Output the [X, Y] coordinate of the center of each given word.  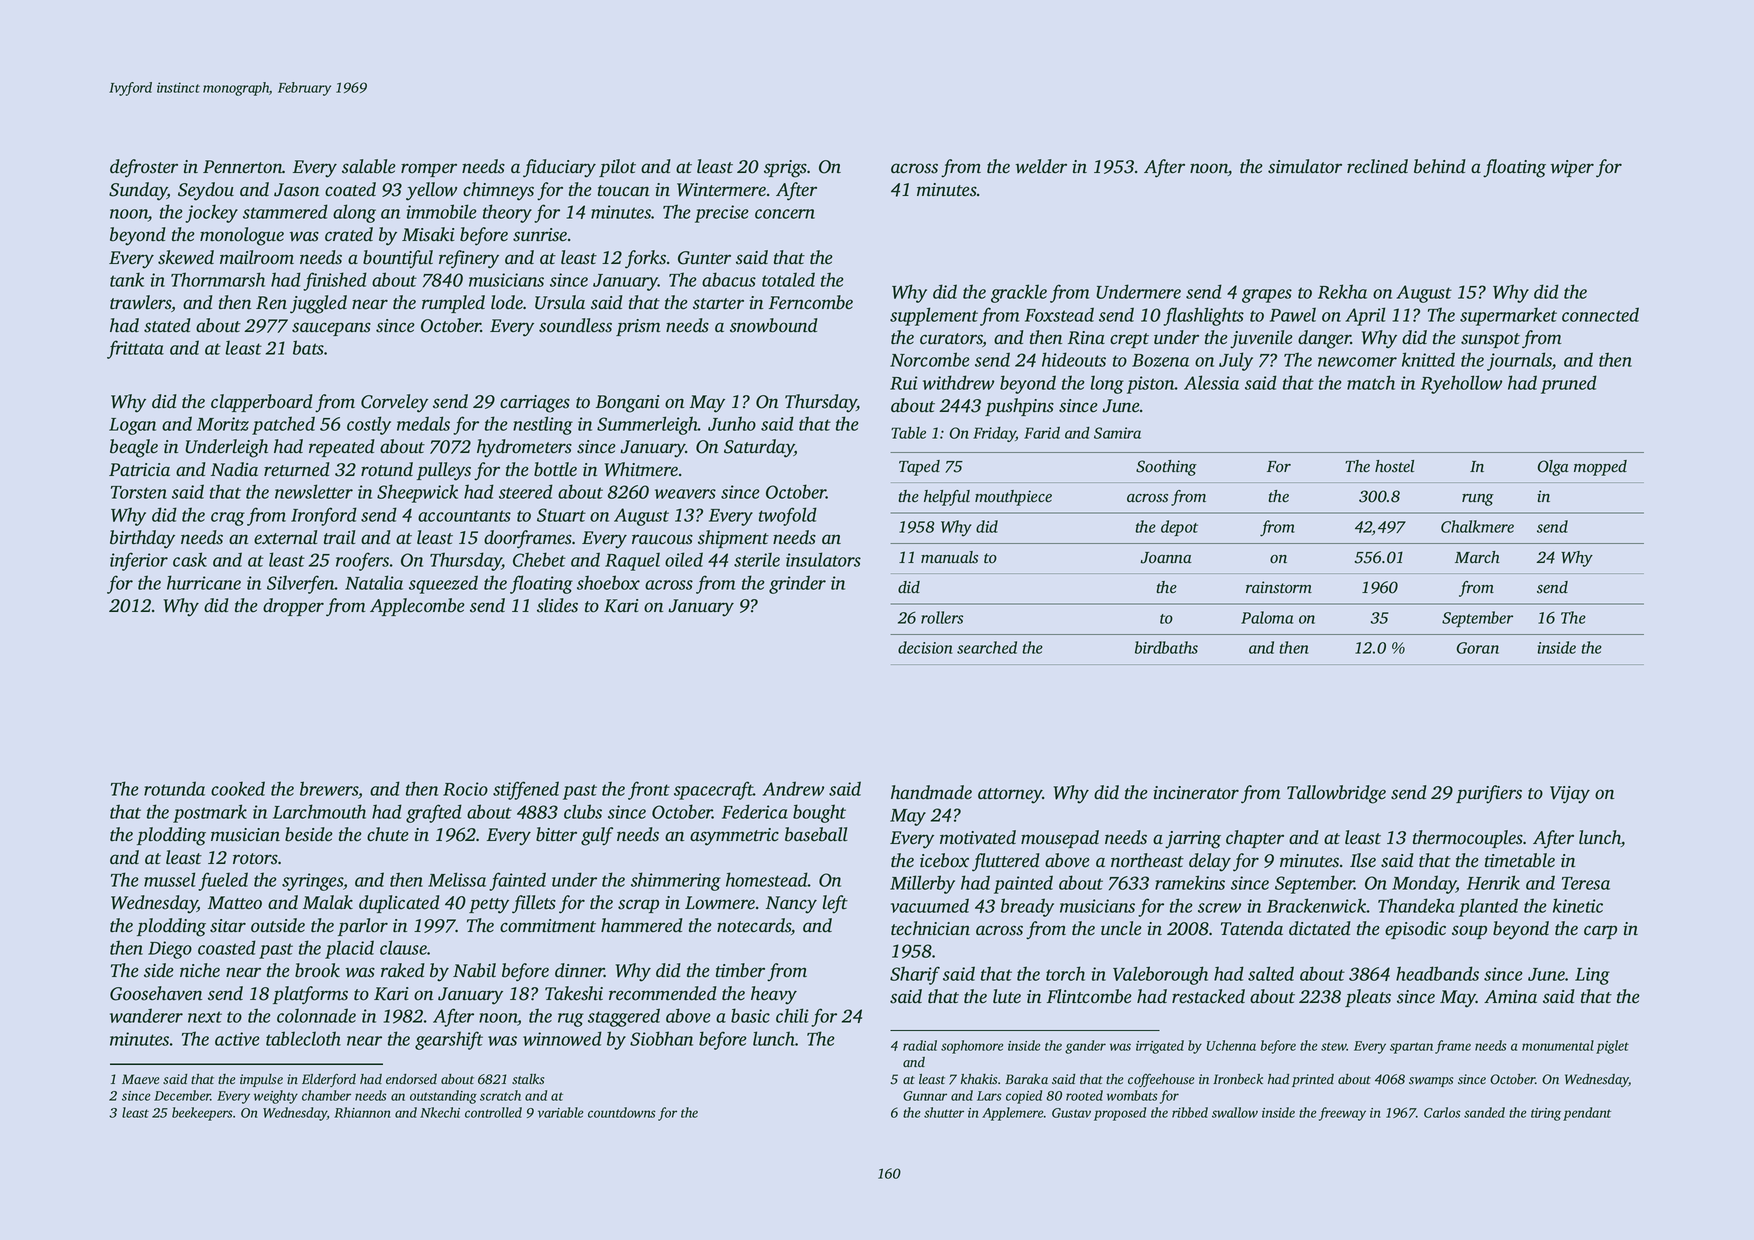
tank [127, 279]
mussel [170, 879]
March [1477, 557]
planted [1488, 907]
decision [925, 647]
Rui [904, 383]
